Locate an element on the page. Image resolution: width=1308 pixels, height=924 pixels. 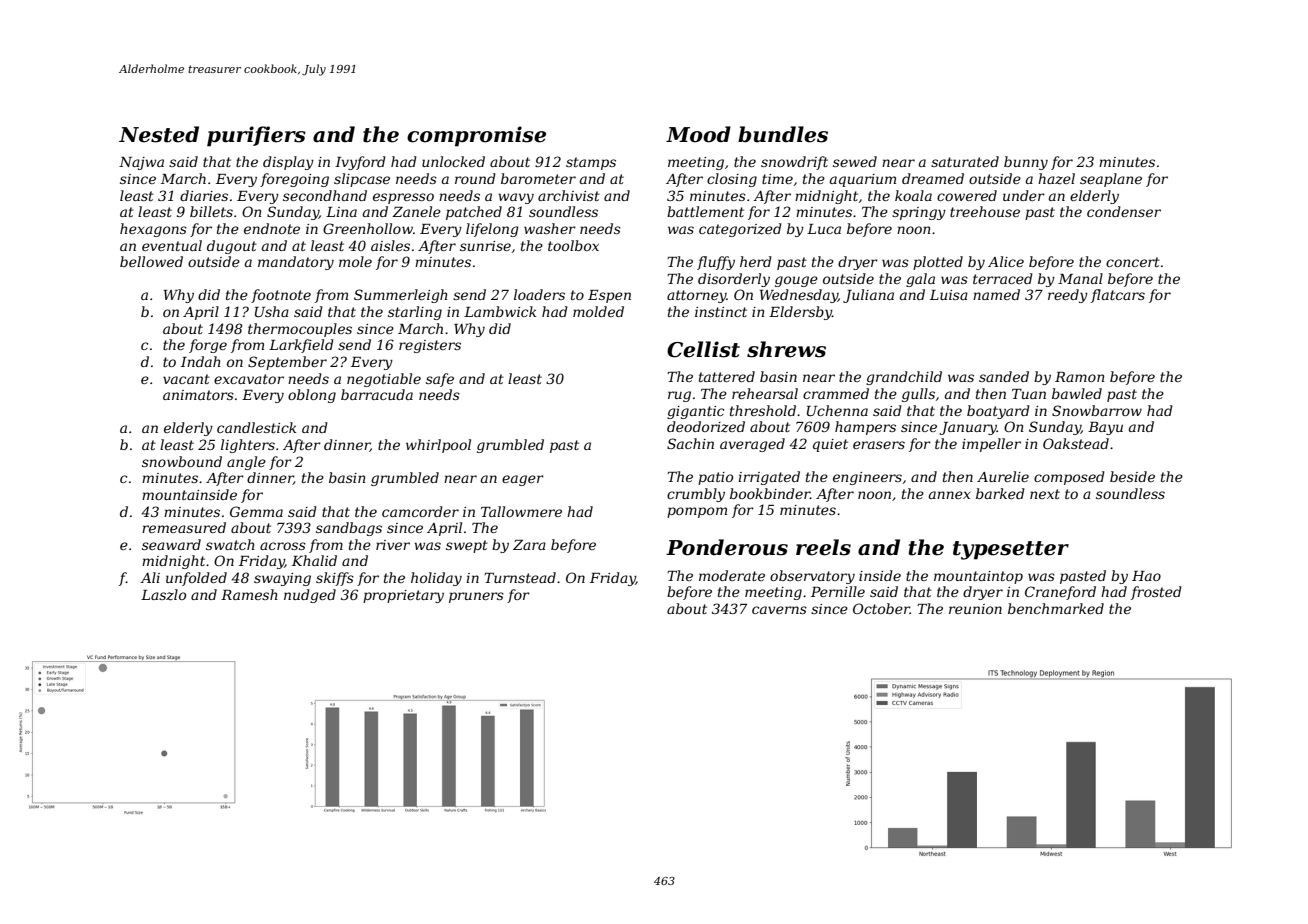
Laszlo is located at coordinates (163, 595).
